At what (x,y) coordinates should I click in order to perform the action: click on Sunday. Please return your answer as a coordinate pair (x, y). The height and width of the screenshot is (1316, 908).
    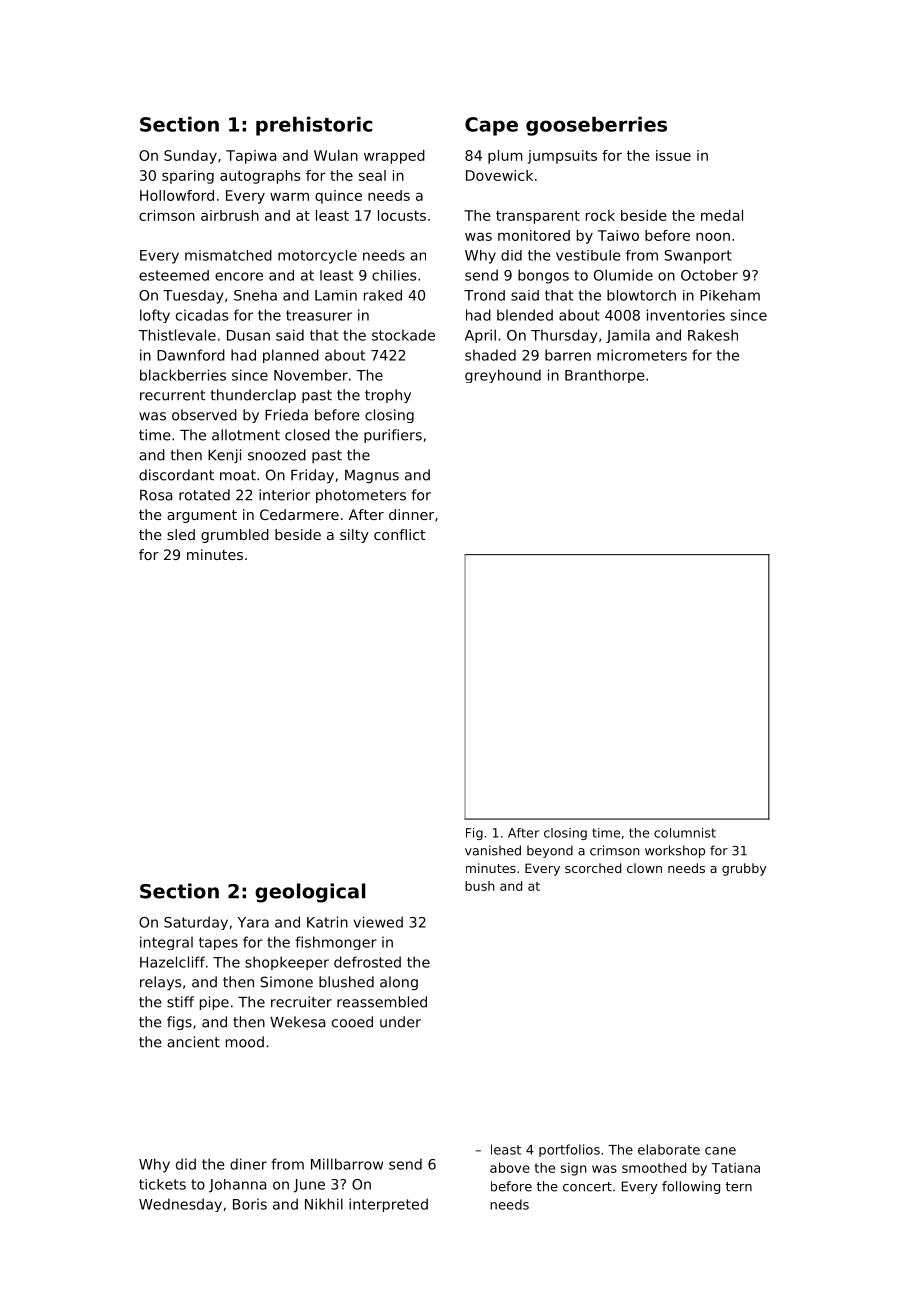
    Looking at the image, I should click on (190, 157).
